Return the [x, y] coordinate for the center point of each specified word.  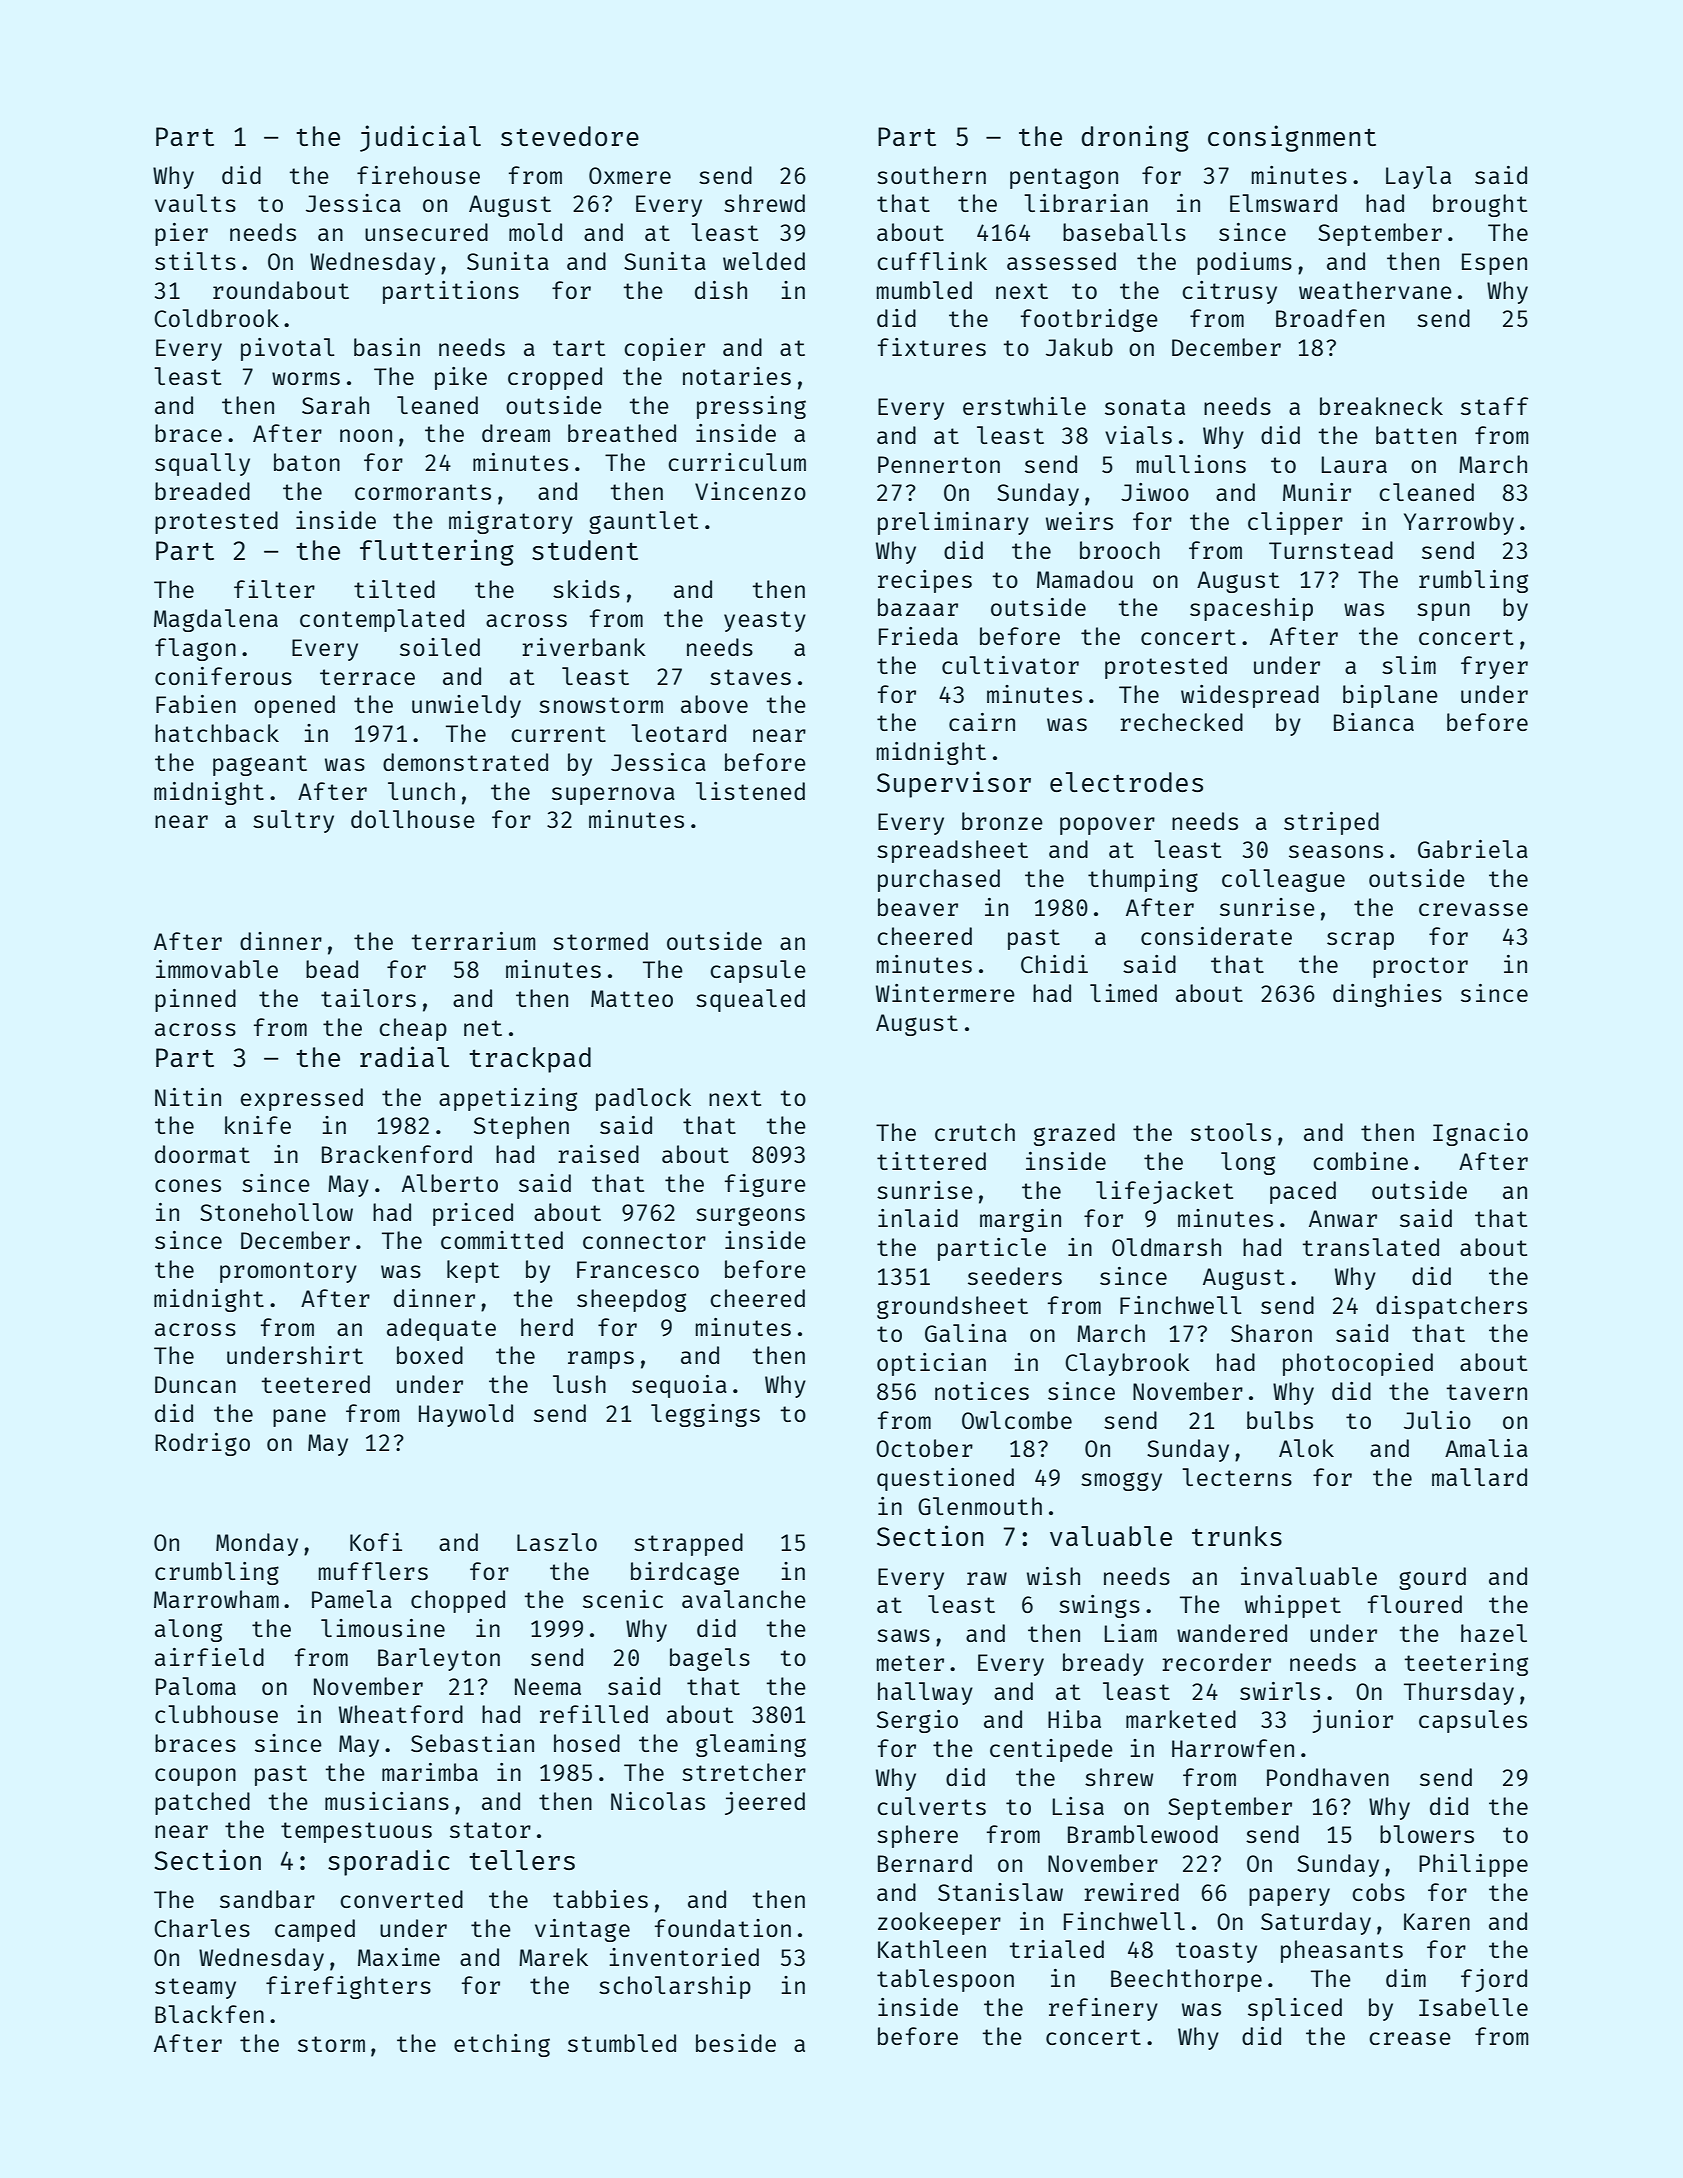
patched [202, 1803]
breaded [202, 491]
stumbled [622, 2043]
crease [1410, 2038]
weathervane [1375, 290]
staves [750, 677]
